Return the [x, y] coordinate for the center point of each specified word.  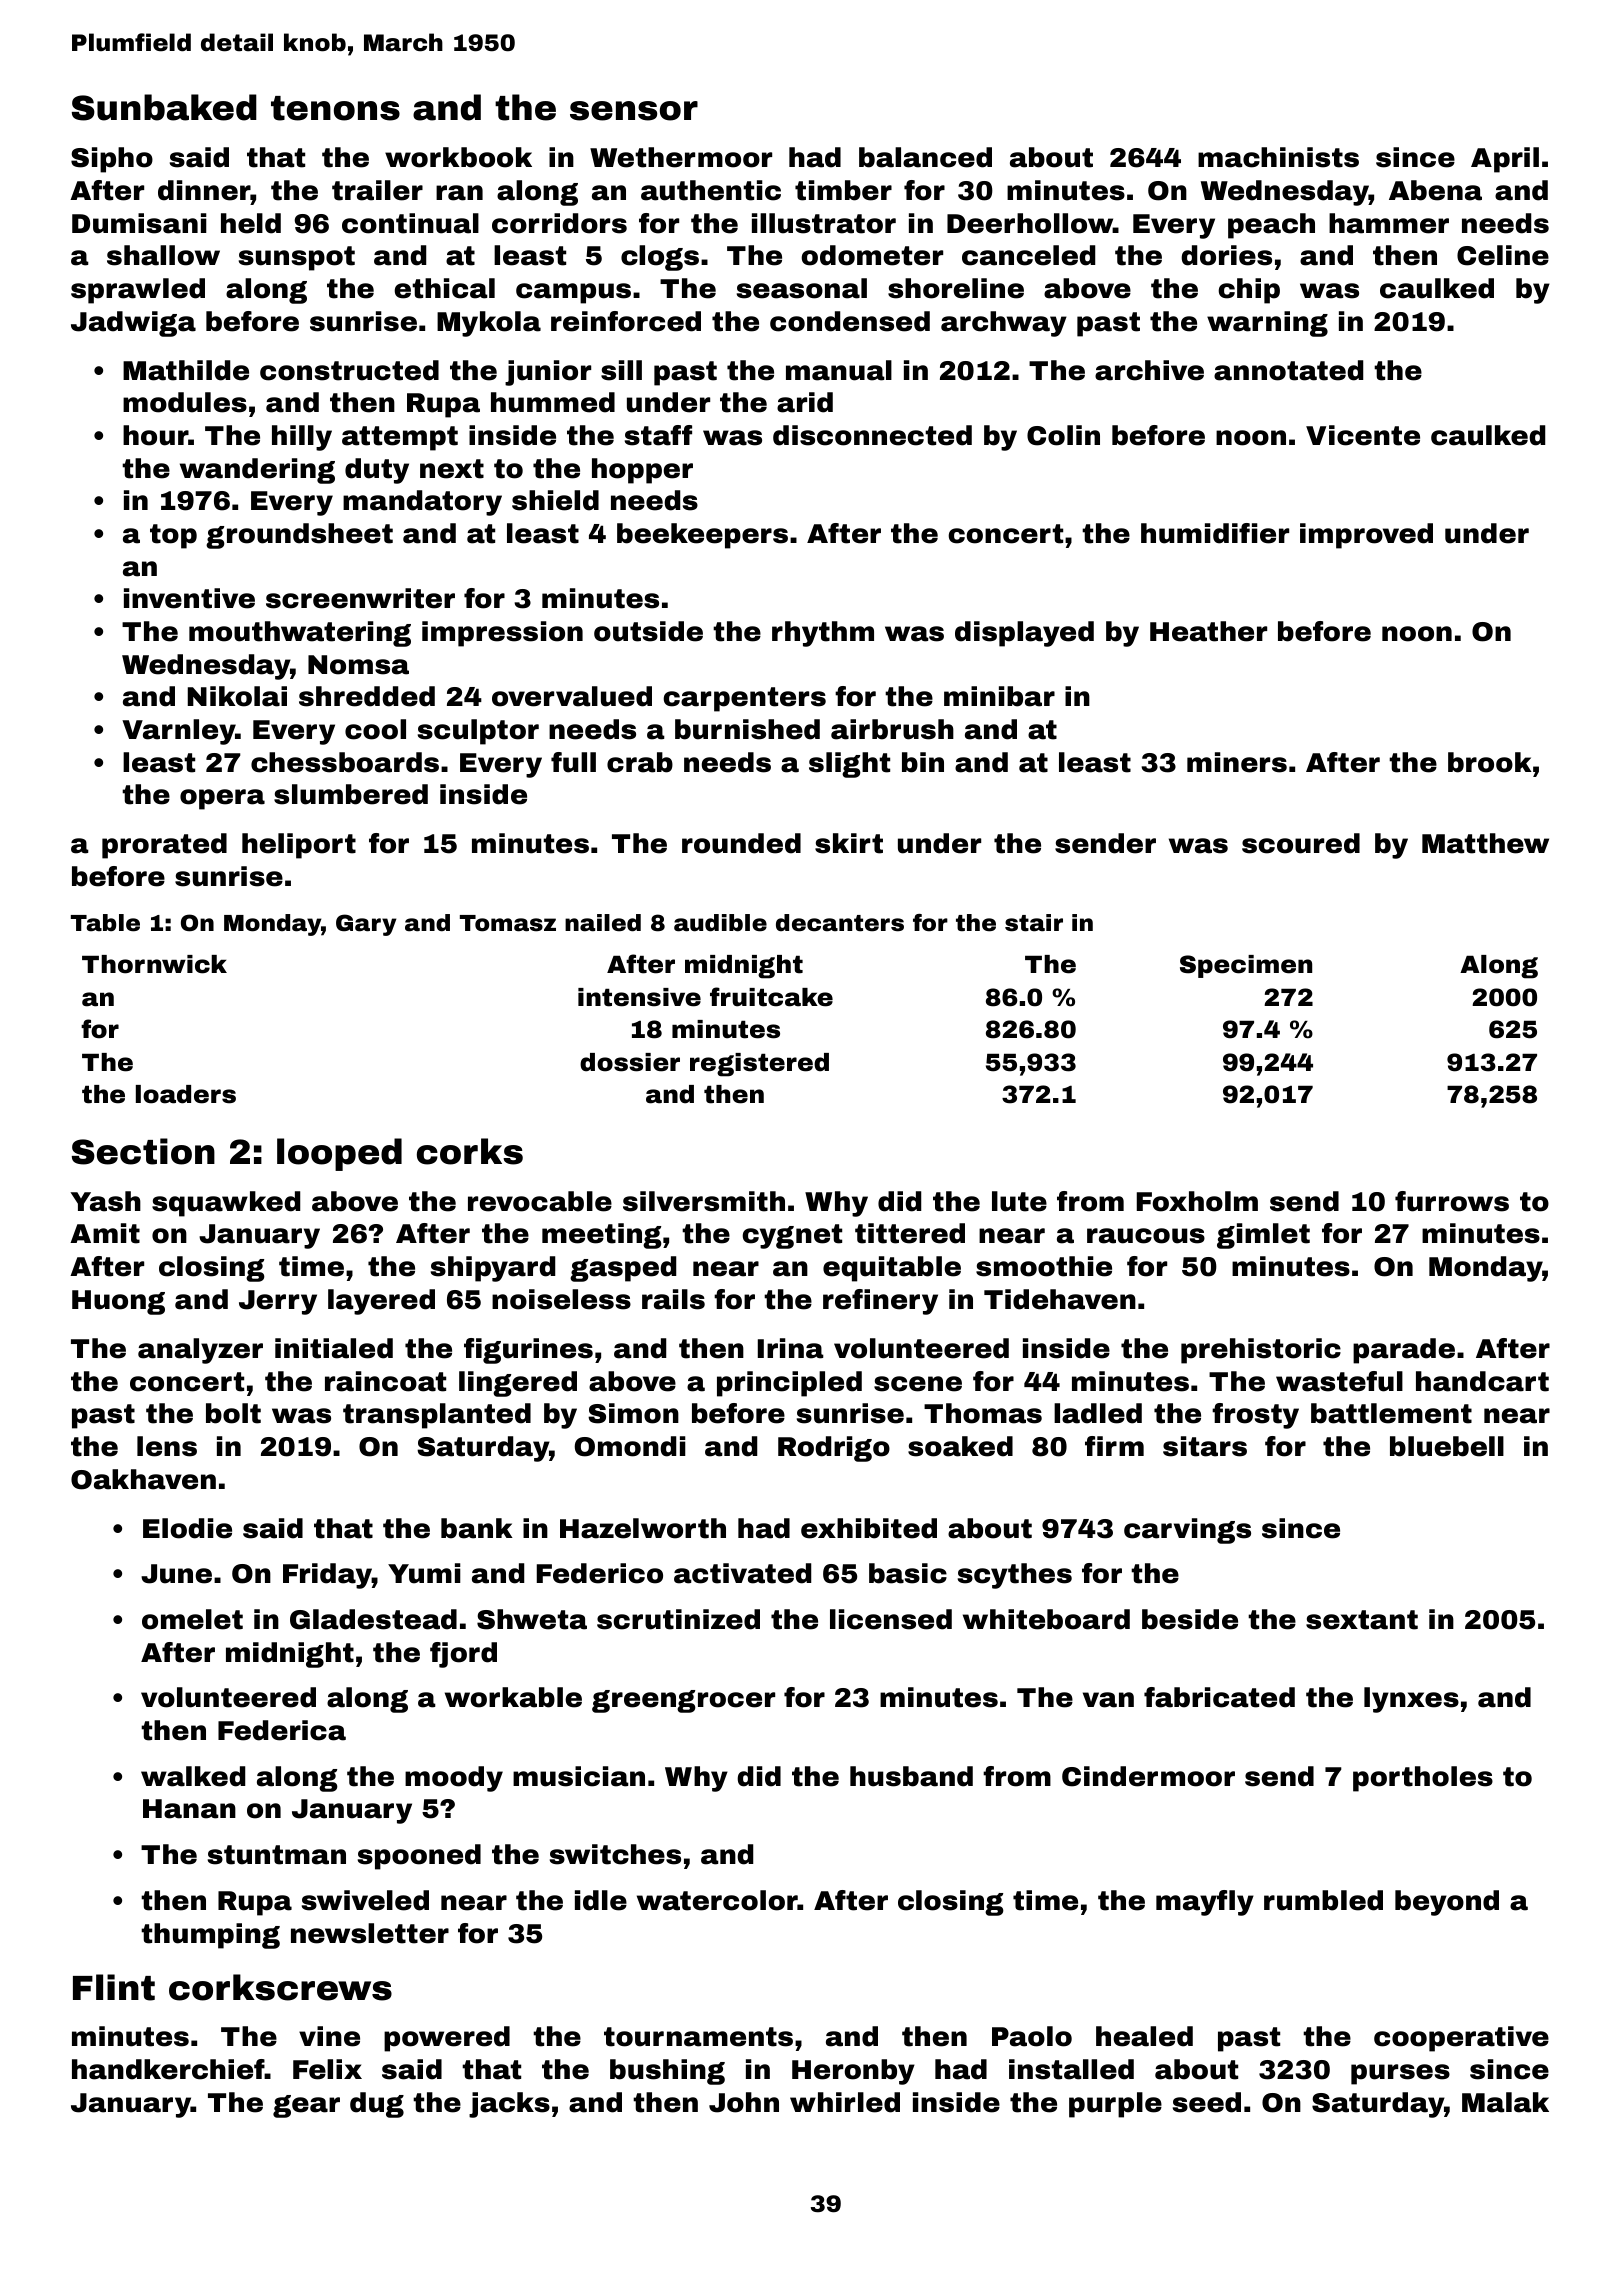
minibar [999, 696]
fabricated [1219, 1697]
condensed [850, 321]
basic [908, 1573]
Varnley [178, 732]
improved [1366, 536]
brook [1490, 762]
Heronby [853, 2072]
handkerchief [168, 2069]
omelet [192, 1619]
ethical [444, 288]
